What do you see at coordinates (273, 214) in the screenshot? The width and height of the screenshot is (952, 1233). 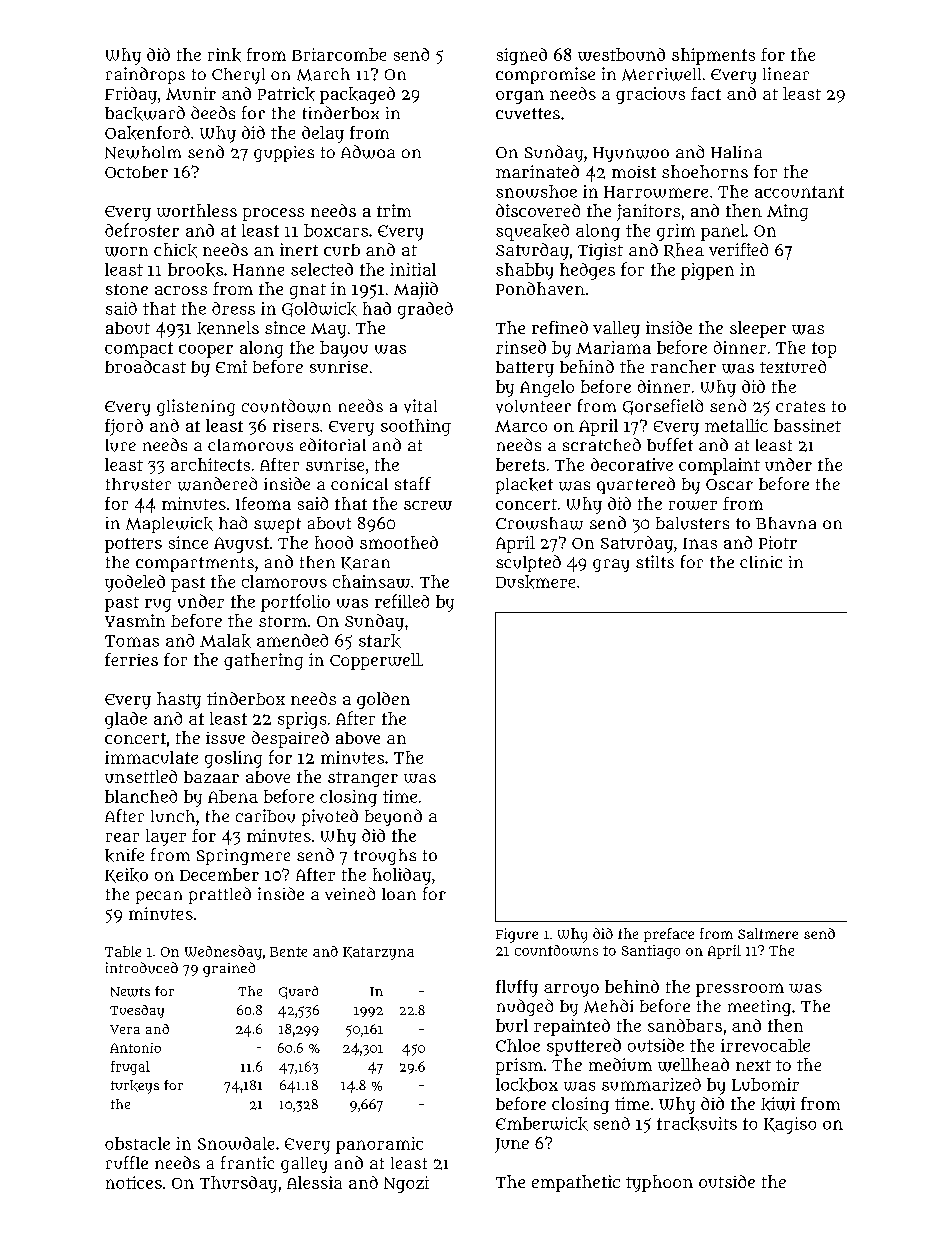 I see `process` at bounding box center [273, 214].
